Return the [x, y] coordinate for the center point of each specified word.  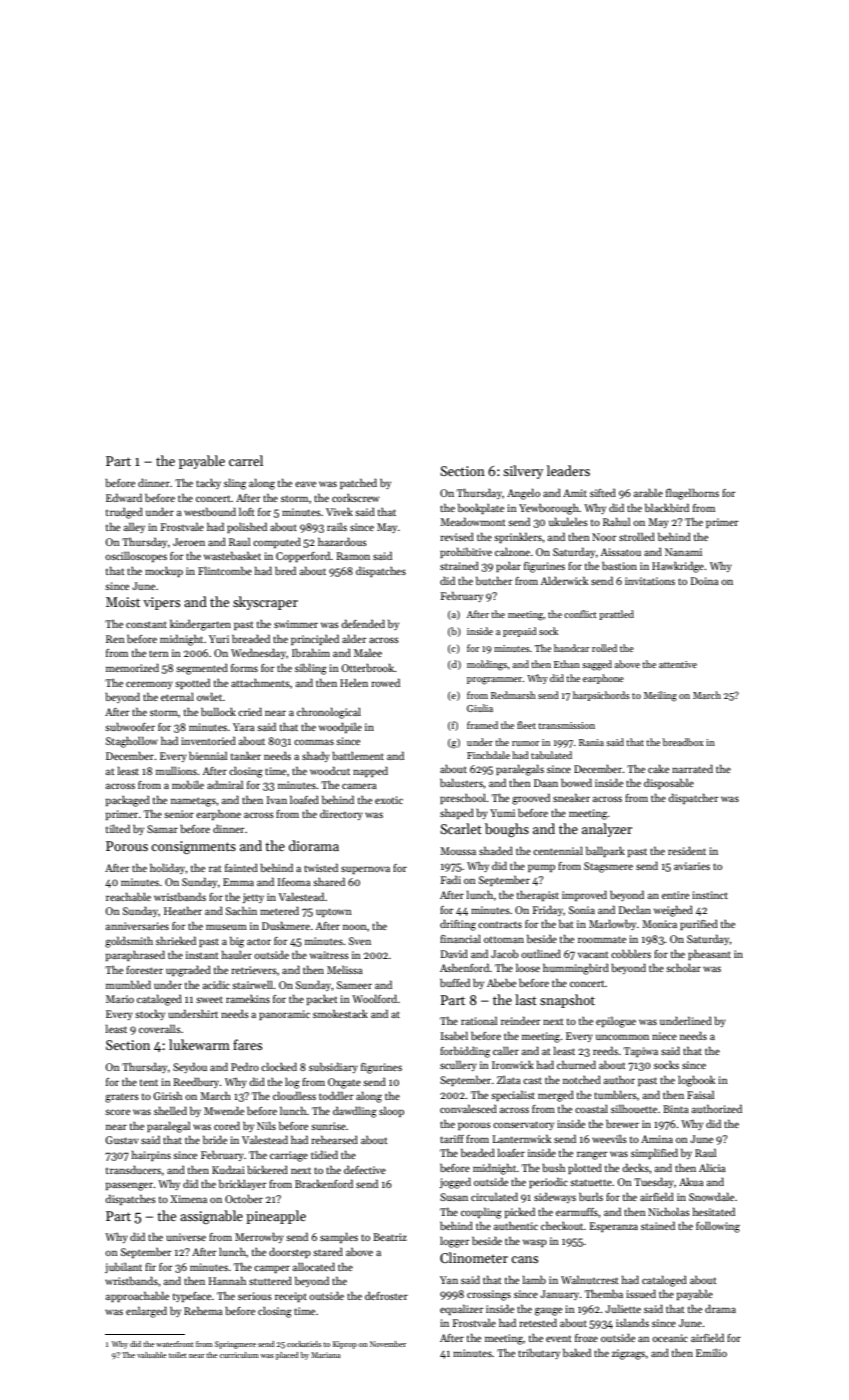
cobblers [631, 954]
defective [365, 1169]
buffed [455, 982]
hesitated [714, 1211]
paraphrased [135, 955]
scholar [683, 968]
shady [316, 756]
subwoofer [130, 727]
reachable [128, 896]
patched [358, 483]
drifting [458, 925]
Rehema [203, 1310]
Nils [266, 1125]
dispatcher [693, 798]
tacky [208, 484]
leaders [568, 470]
